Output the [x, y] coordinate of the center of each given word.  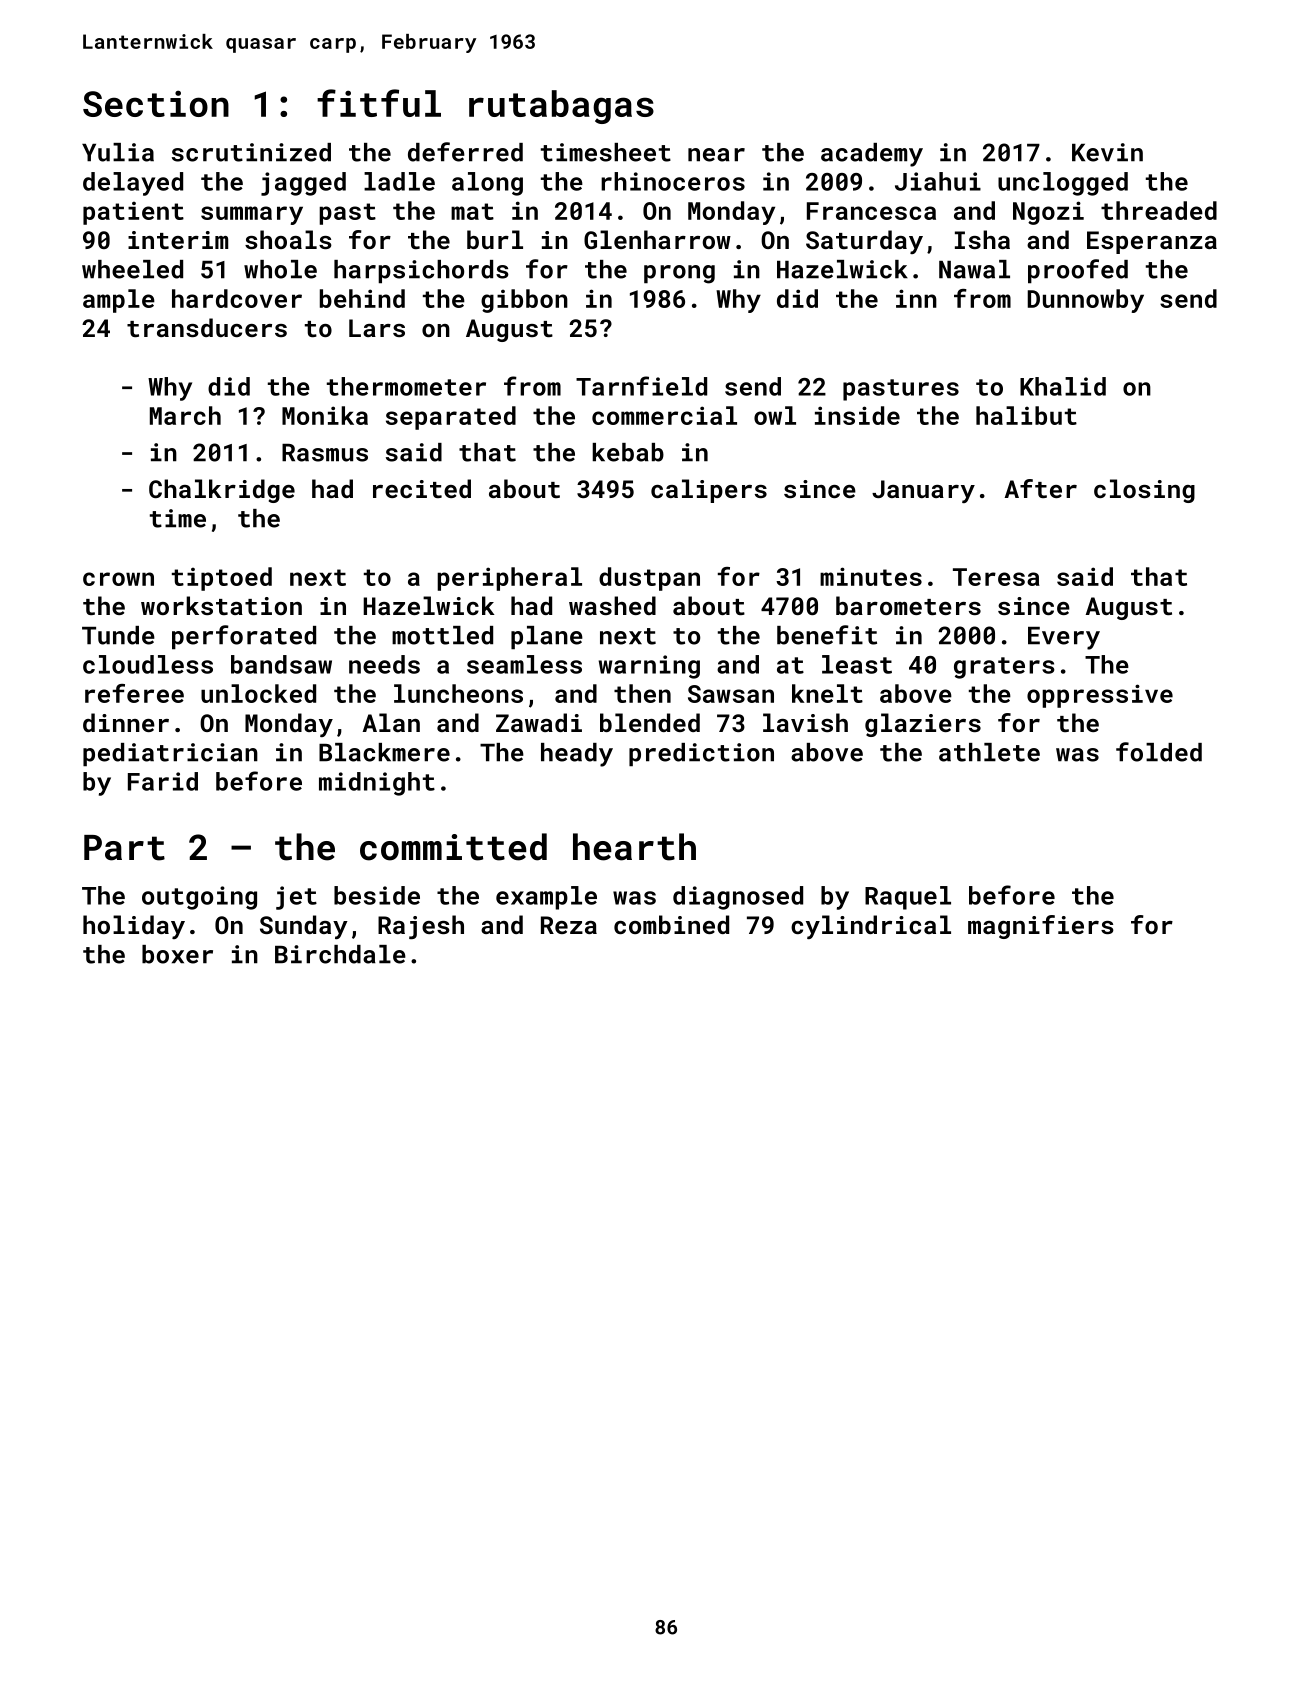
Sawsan [731, 694]
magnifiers [1041, 927]
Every [1064, 638]
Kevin [1107, 152]
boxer [177, 954]
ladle [399, 181]
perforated [244, 637]
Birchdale [340, 954]
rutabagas [561, 107]
